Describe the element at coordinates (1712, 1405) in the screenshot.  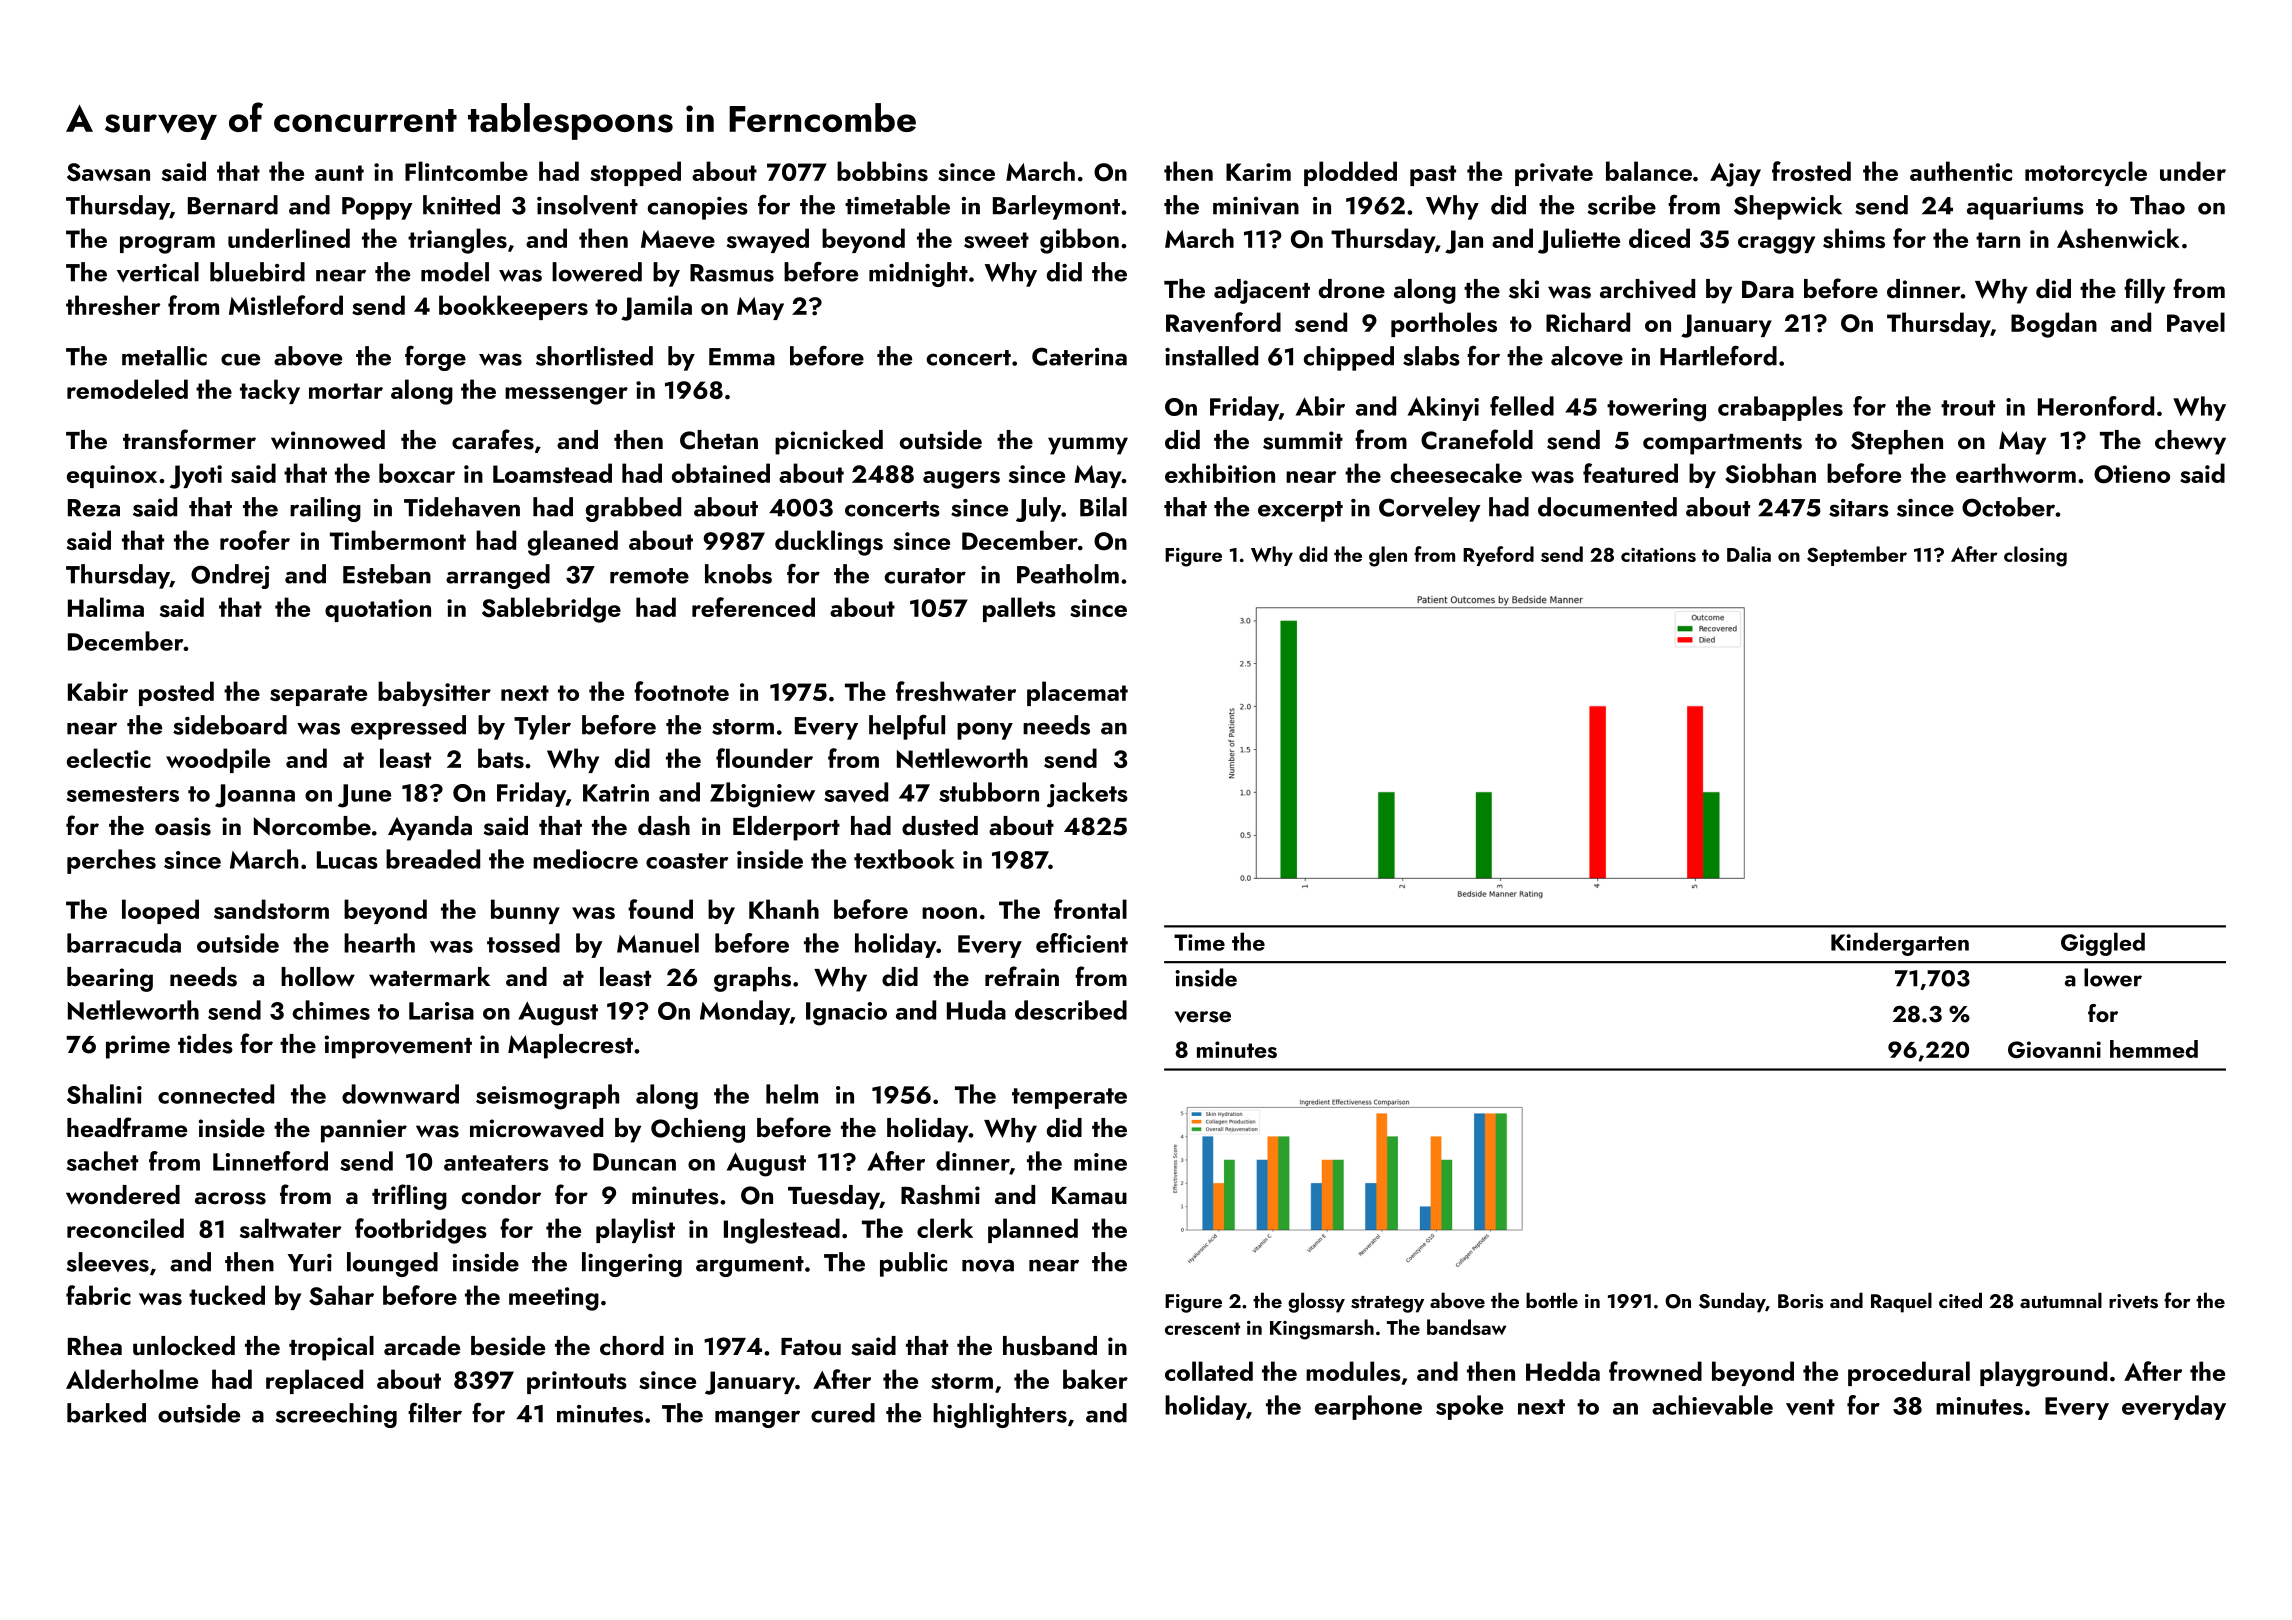
I see `achievable` at that location.
